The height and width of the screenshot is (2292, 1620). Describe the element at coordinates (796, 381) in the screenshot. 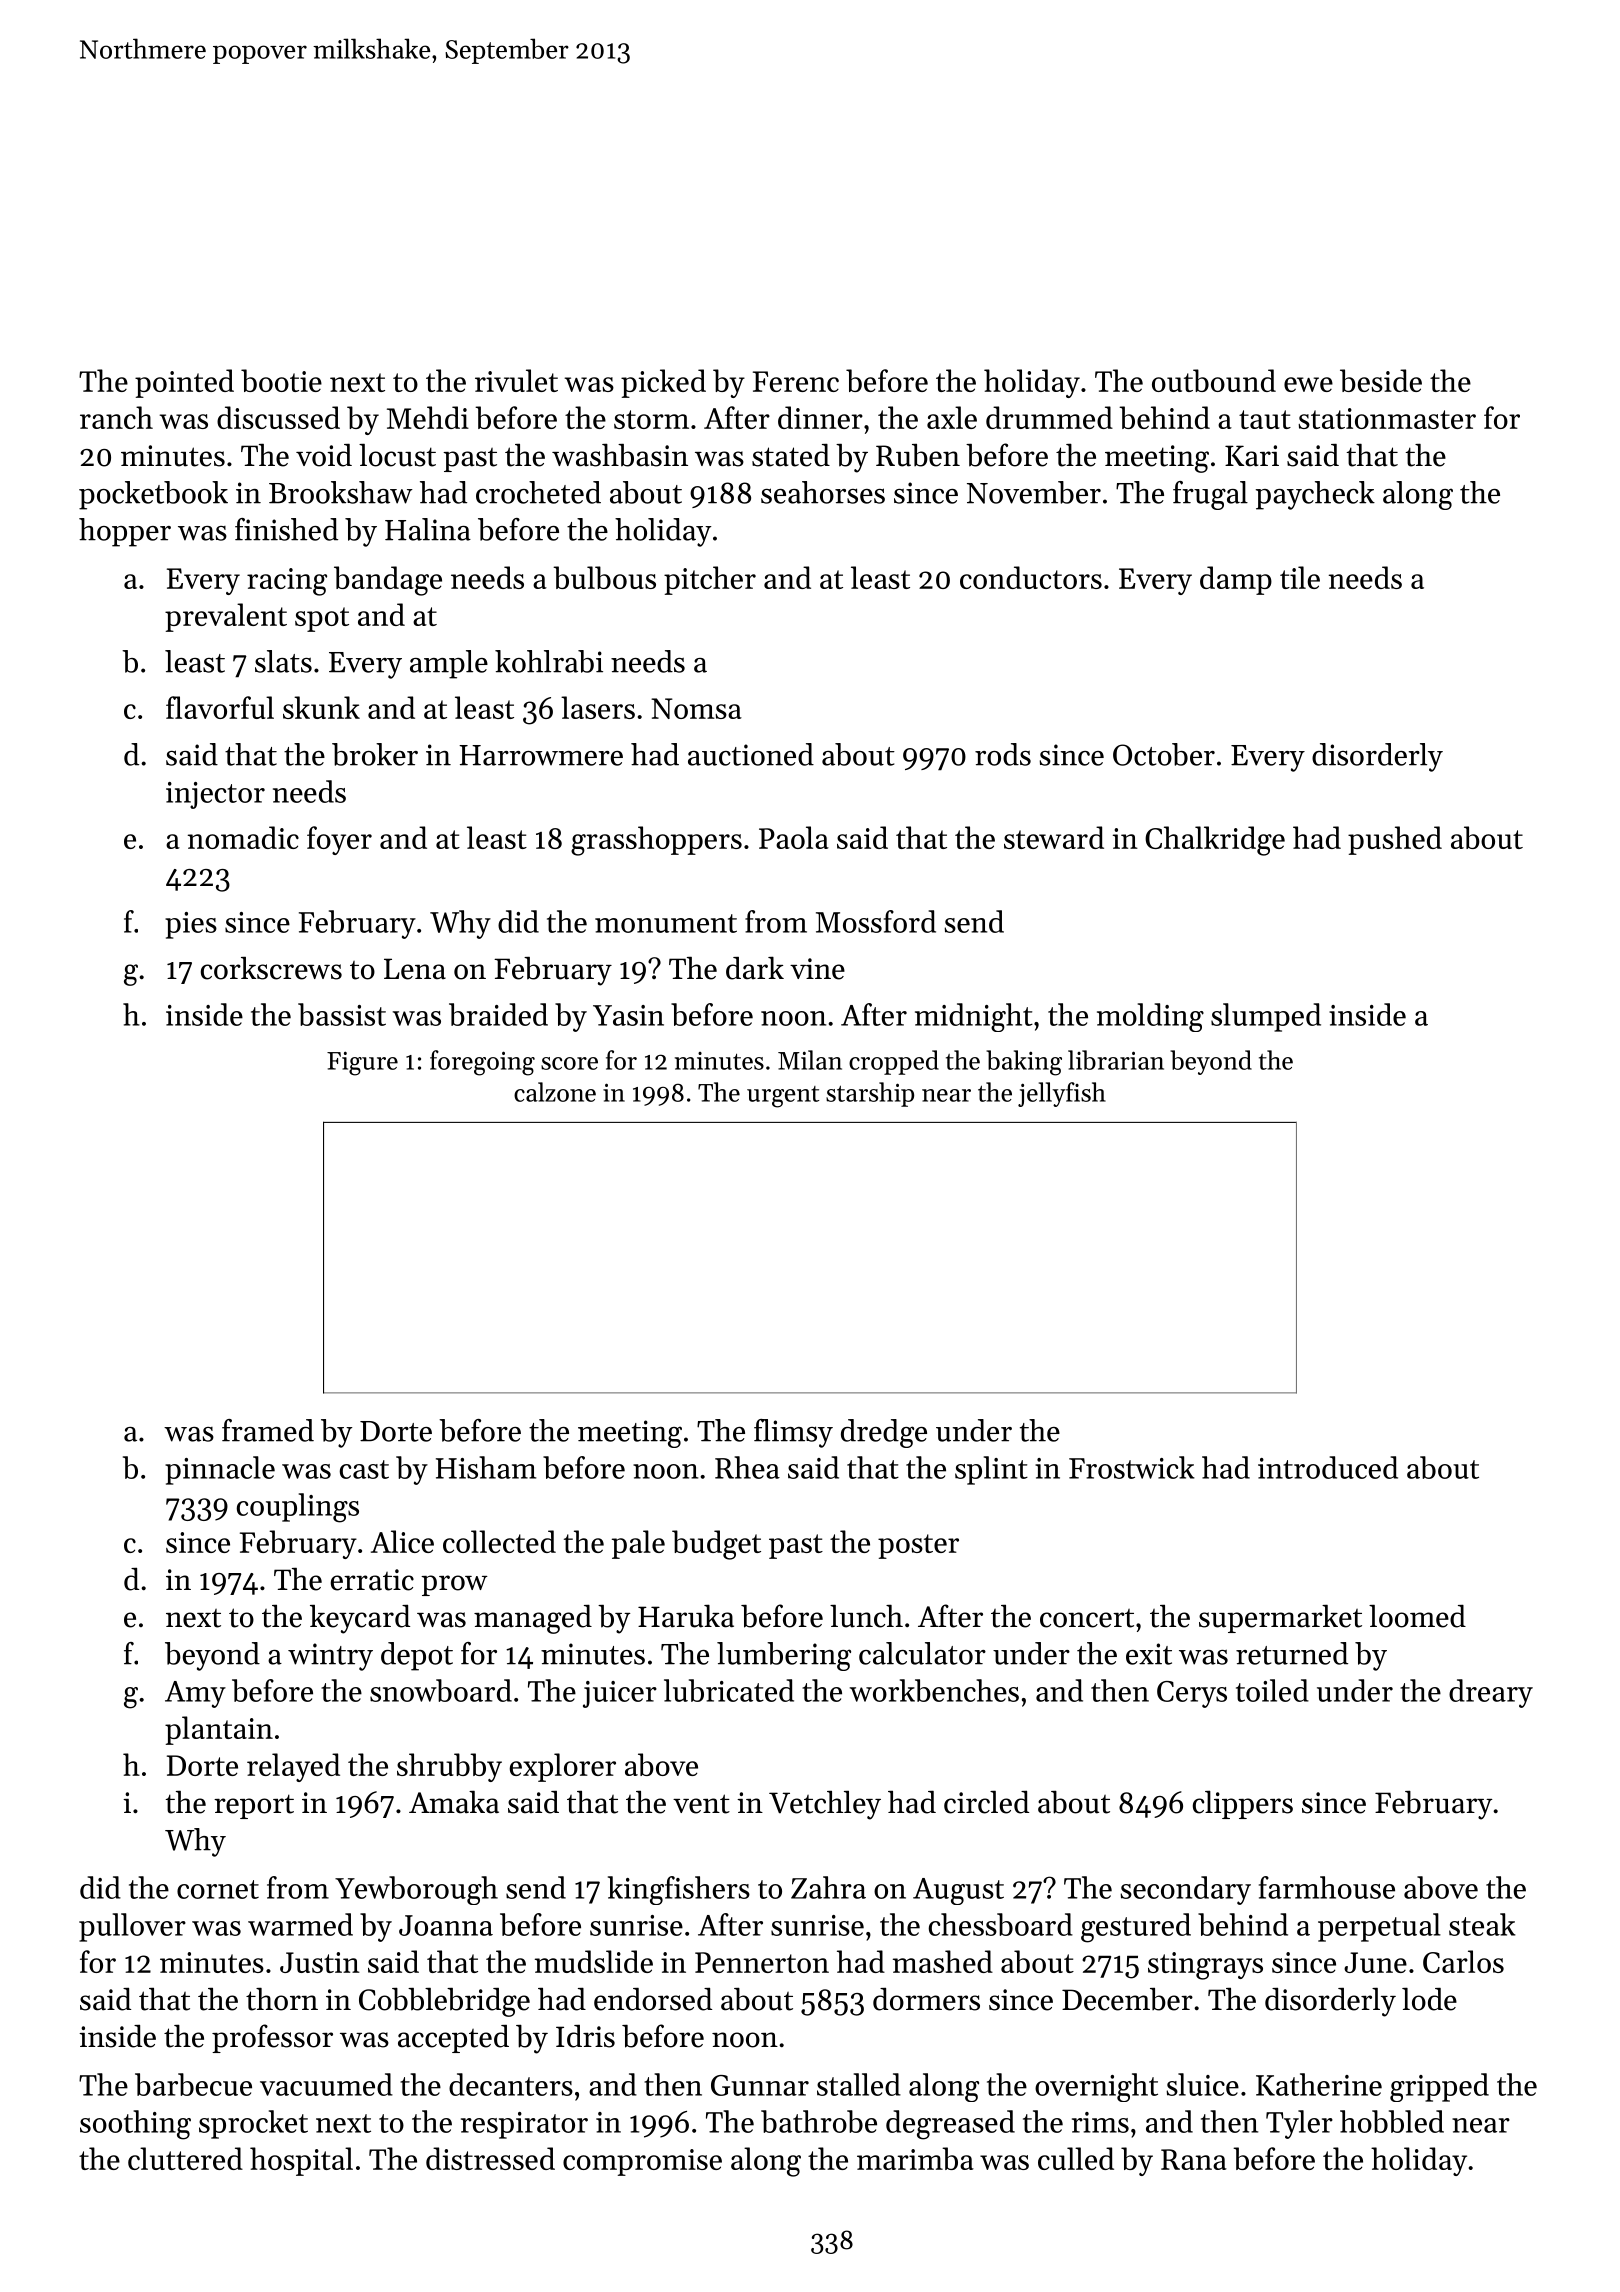

I see `Ferenc` at that location.
